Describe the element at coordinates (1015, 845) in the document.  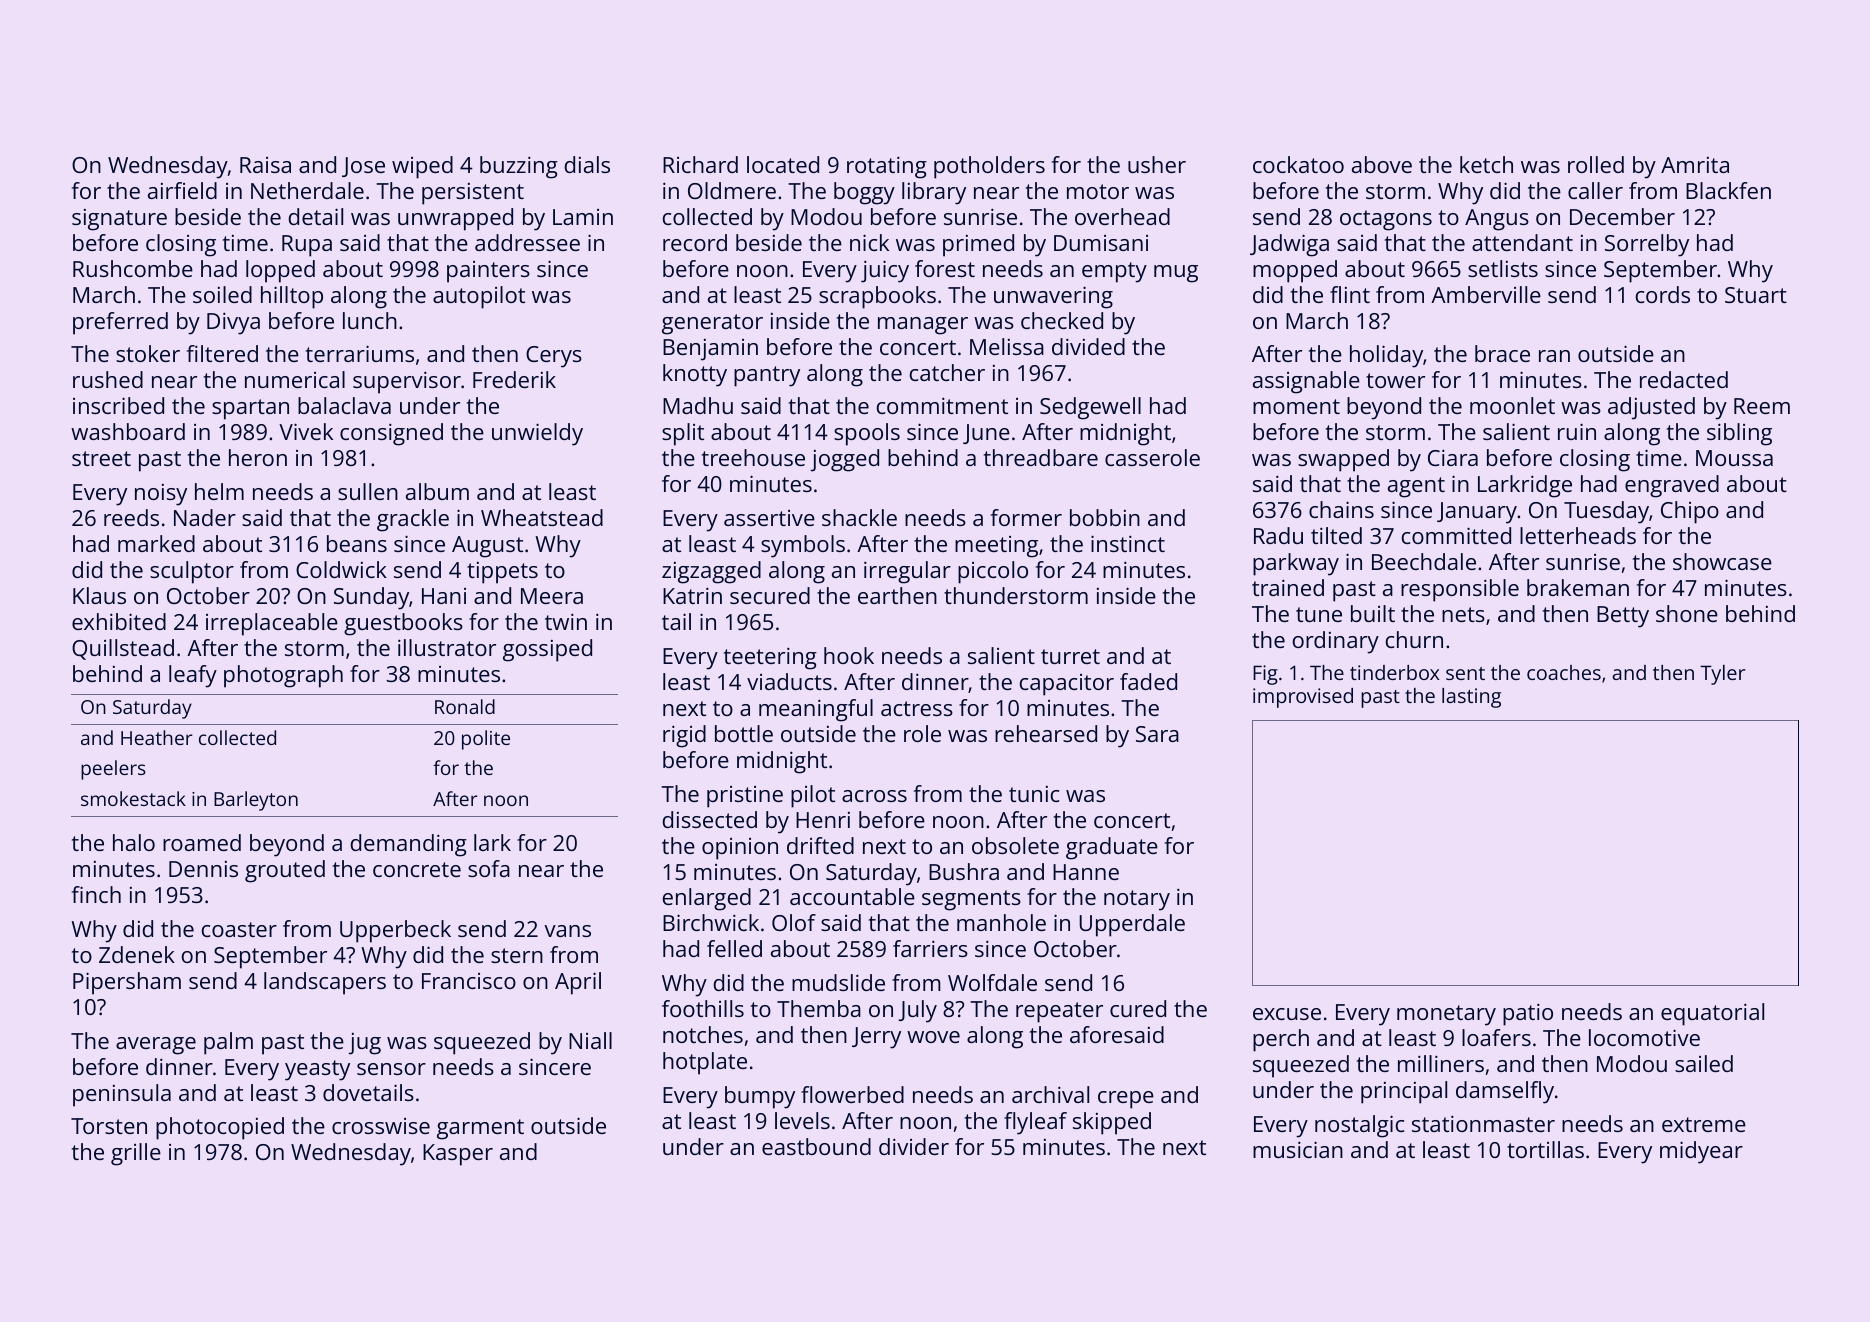
I see `obsolete` at that location.
